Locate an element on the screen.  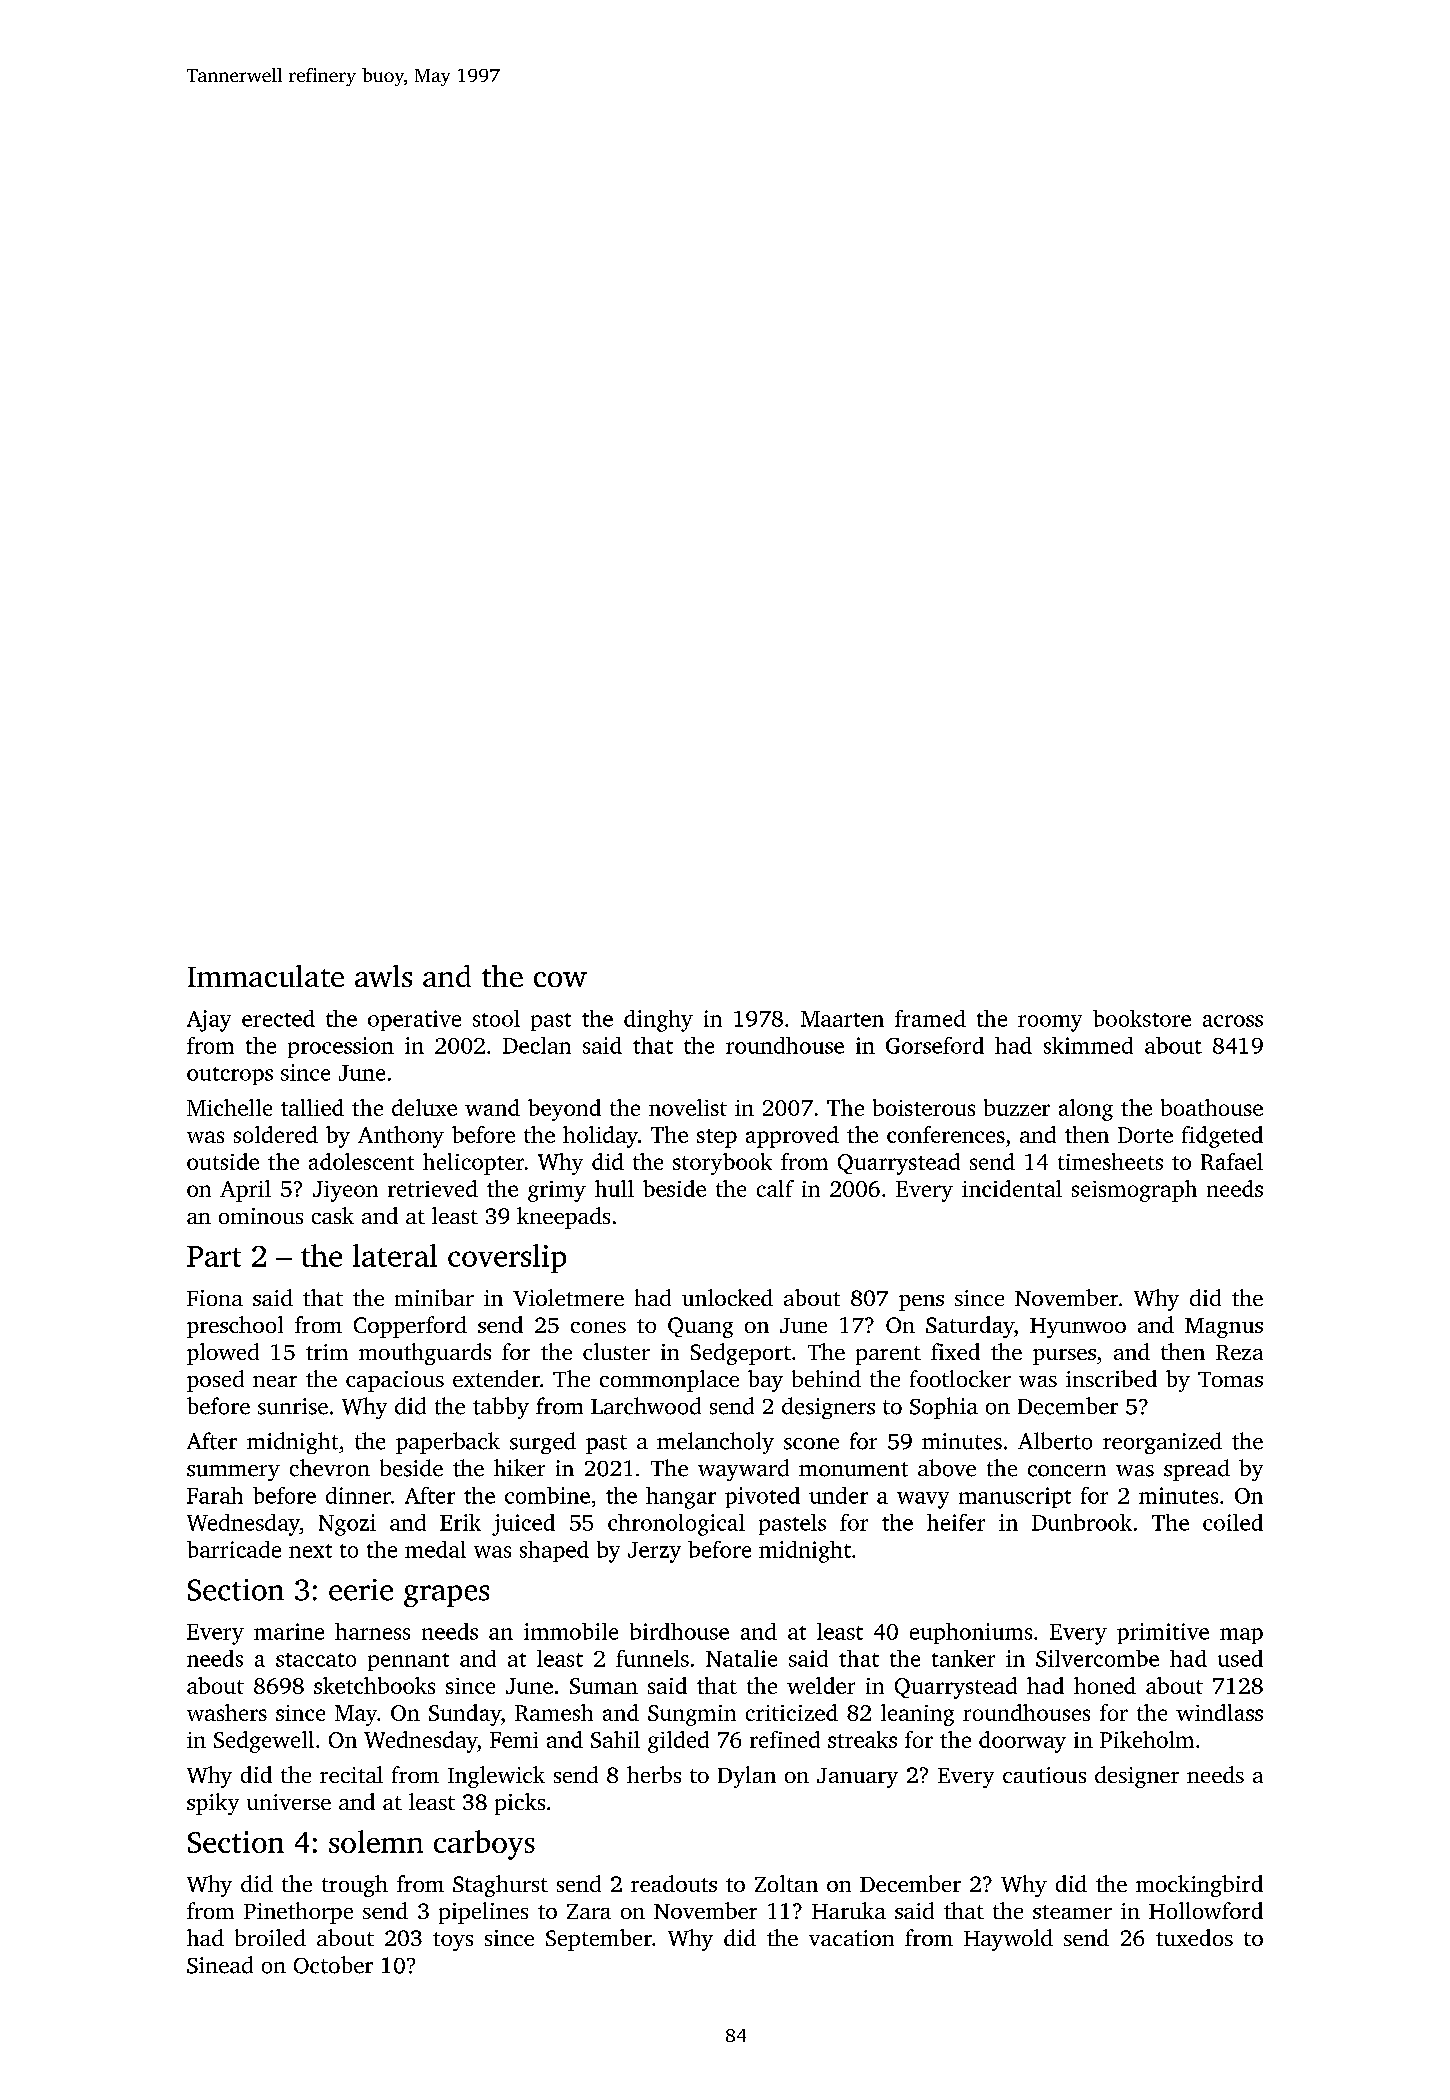
Pinethorpe is located at coordinates (298, 1913).
